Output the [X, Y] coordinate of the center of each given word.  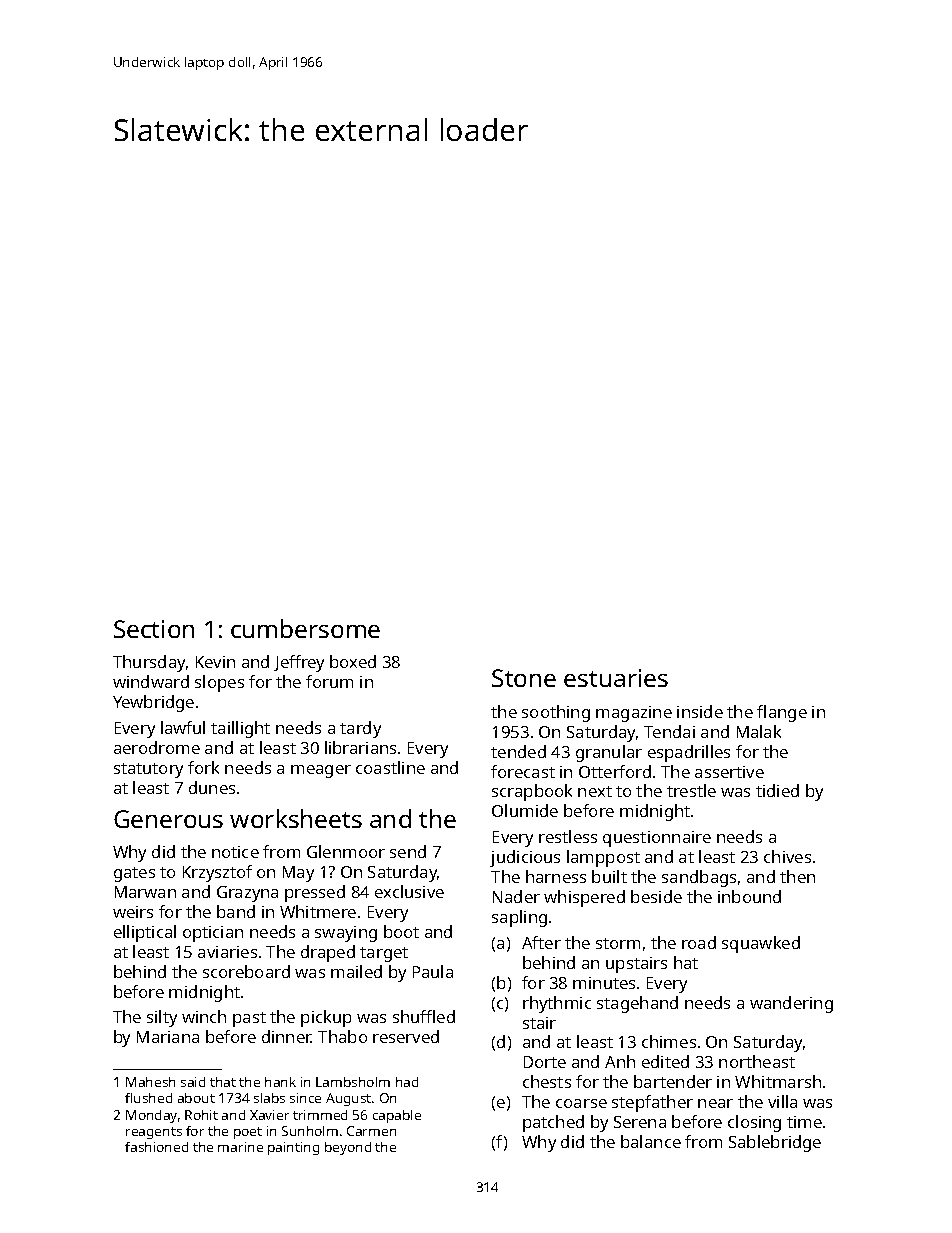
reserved [406, 1036]
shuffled [424, 1016]
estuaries [616, 678]
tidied [777, 790]
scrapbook [532, 792]
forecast [523, 771]
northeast [757, 1061]
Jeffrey [299, 663]
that [223, 1082]
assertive [729, 772]
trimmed [320, 1115]
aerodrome [157, 747]
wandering [791, 1004]
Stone [524, 678]
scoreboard [246, 971]
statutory [148, 770]
